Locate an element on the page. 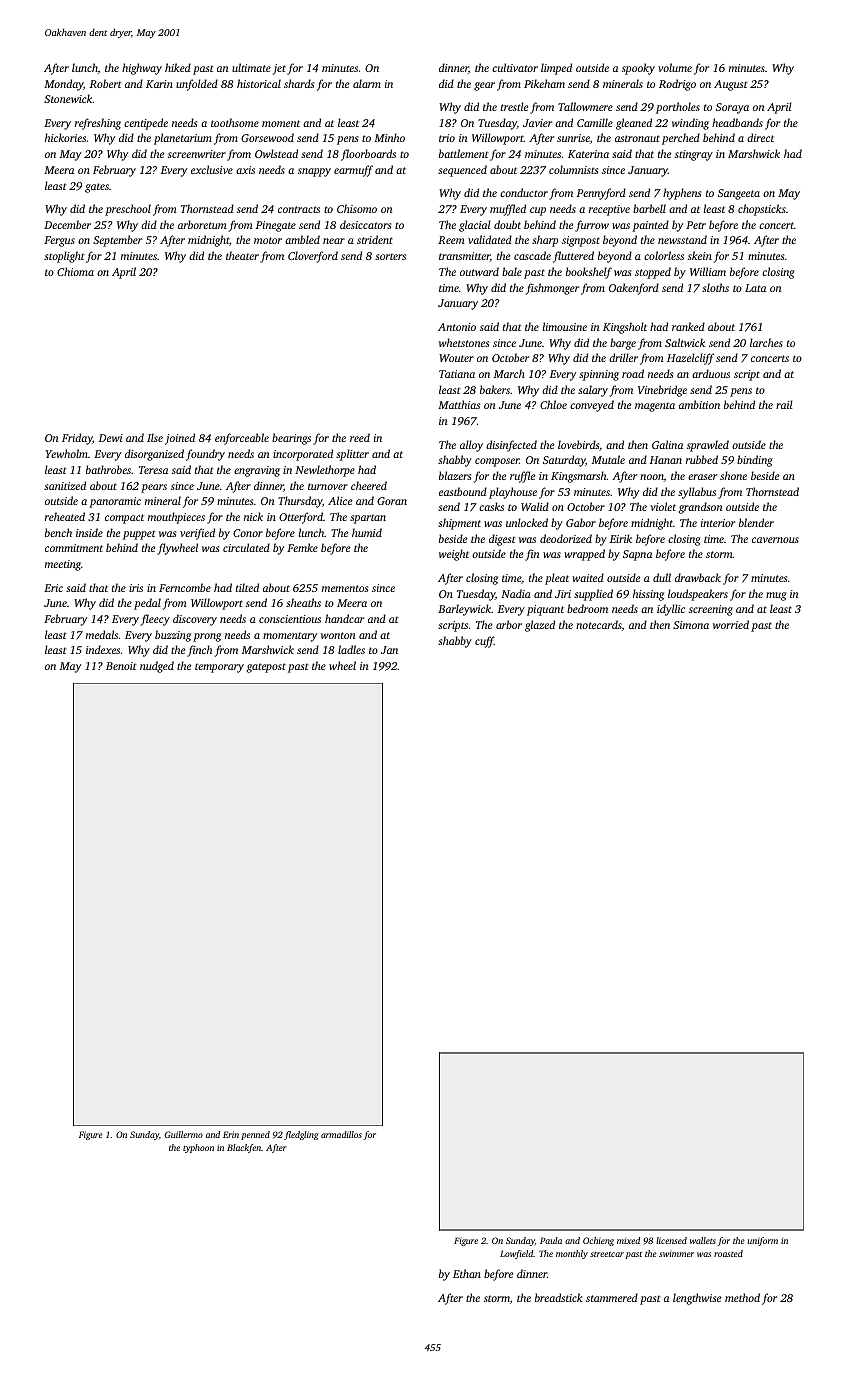 The height and width of the image is (1400, 849). Gorsewood is located at coordinates (267, 137).
